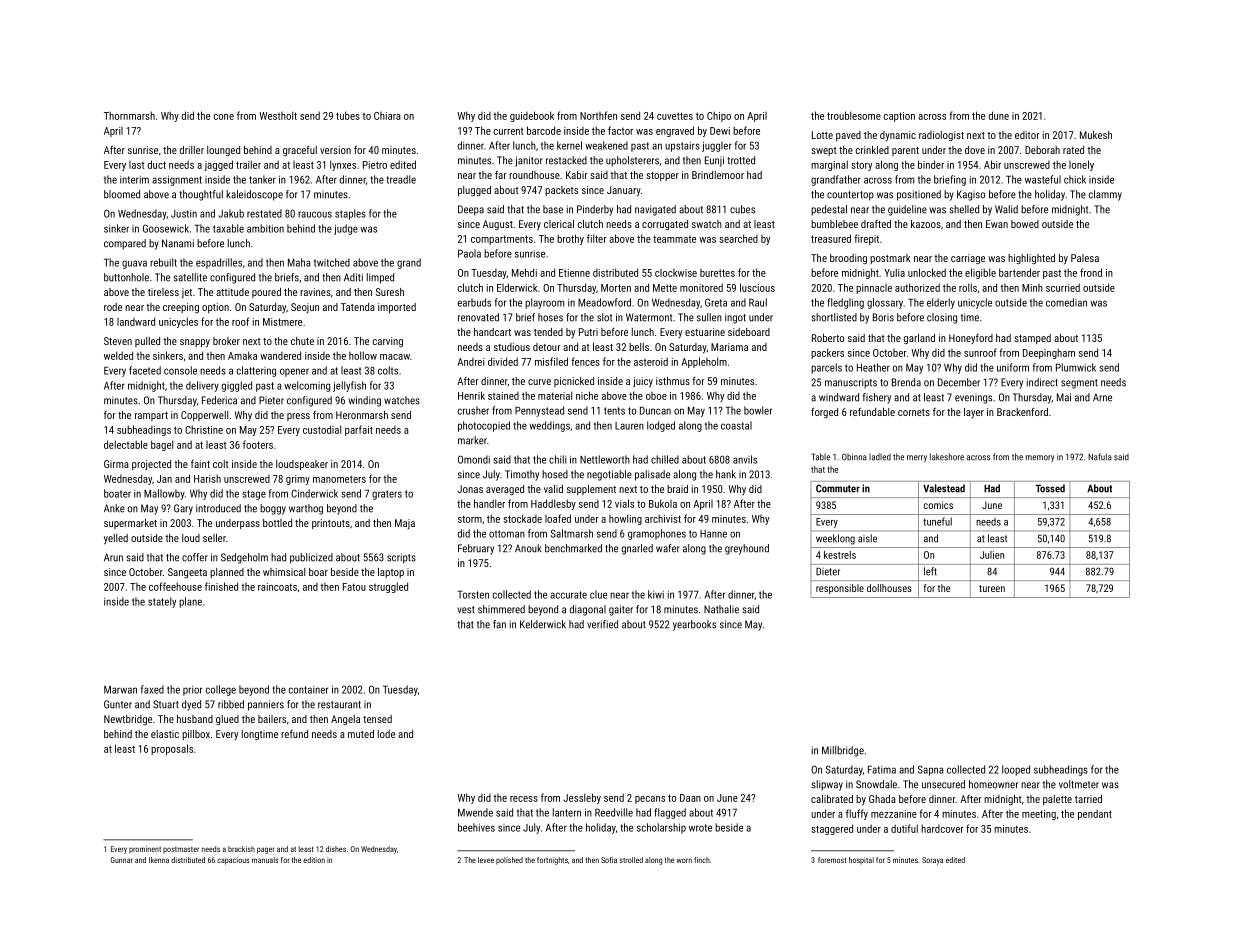 Image resolution: width=1233 pixels, height=952 pixels. I want to click on boater, so click(117, 493).
